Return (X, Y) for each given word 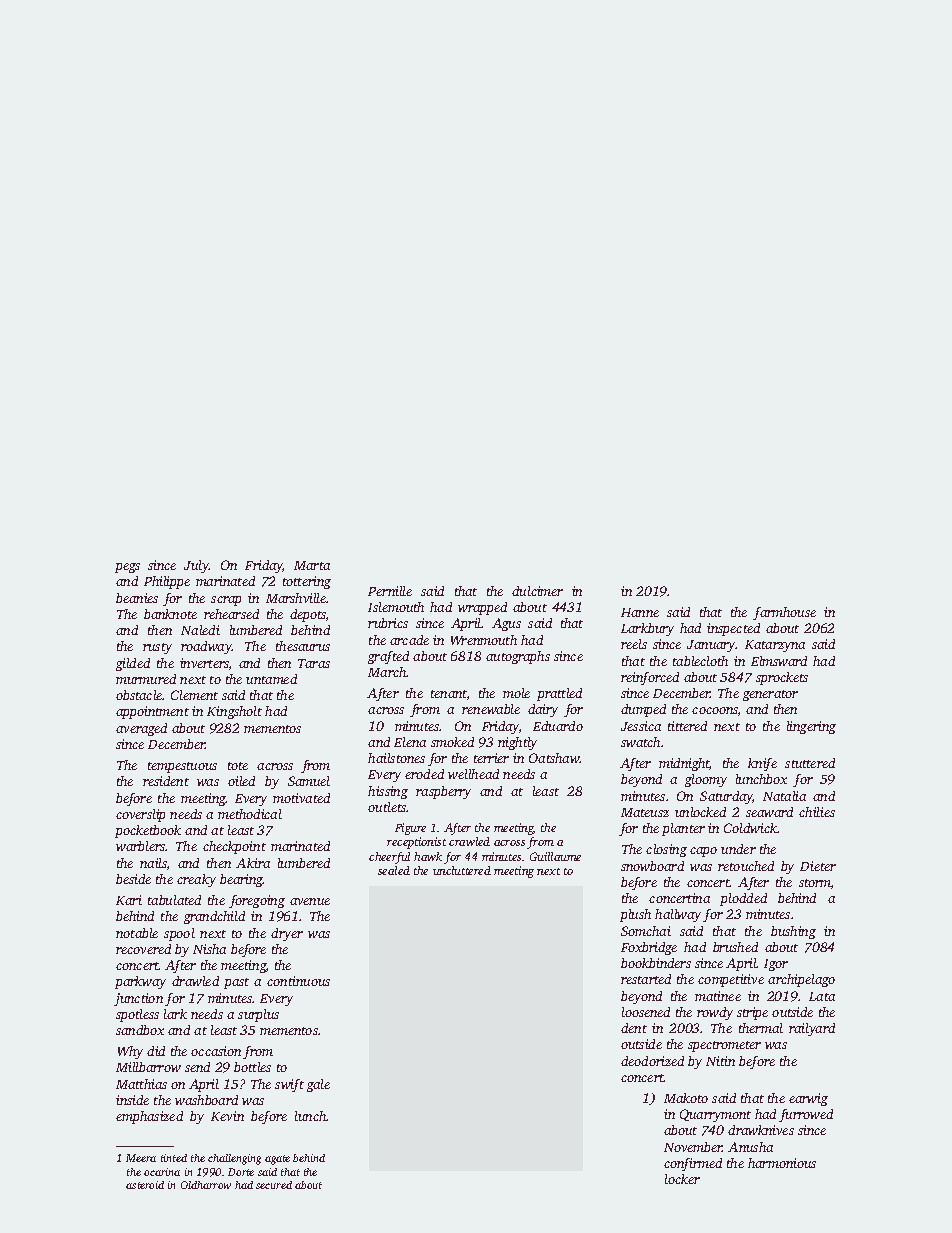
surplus (258, 1015)
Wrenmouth (484, 640)
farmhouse (784, 613)
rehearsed (231, 614)
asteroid (145, 1185)
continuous (298, 981)
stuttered (810, 763)
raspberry (443, 792)
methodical (250, 814)
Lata (822, 996)
